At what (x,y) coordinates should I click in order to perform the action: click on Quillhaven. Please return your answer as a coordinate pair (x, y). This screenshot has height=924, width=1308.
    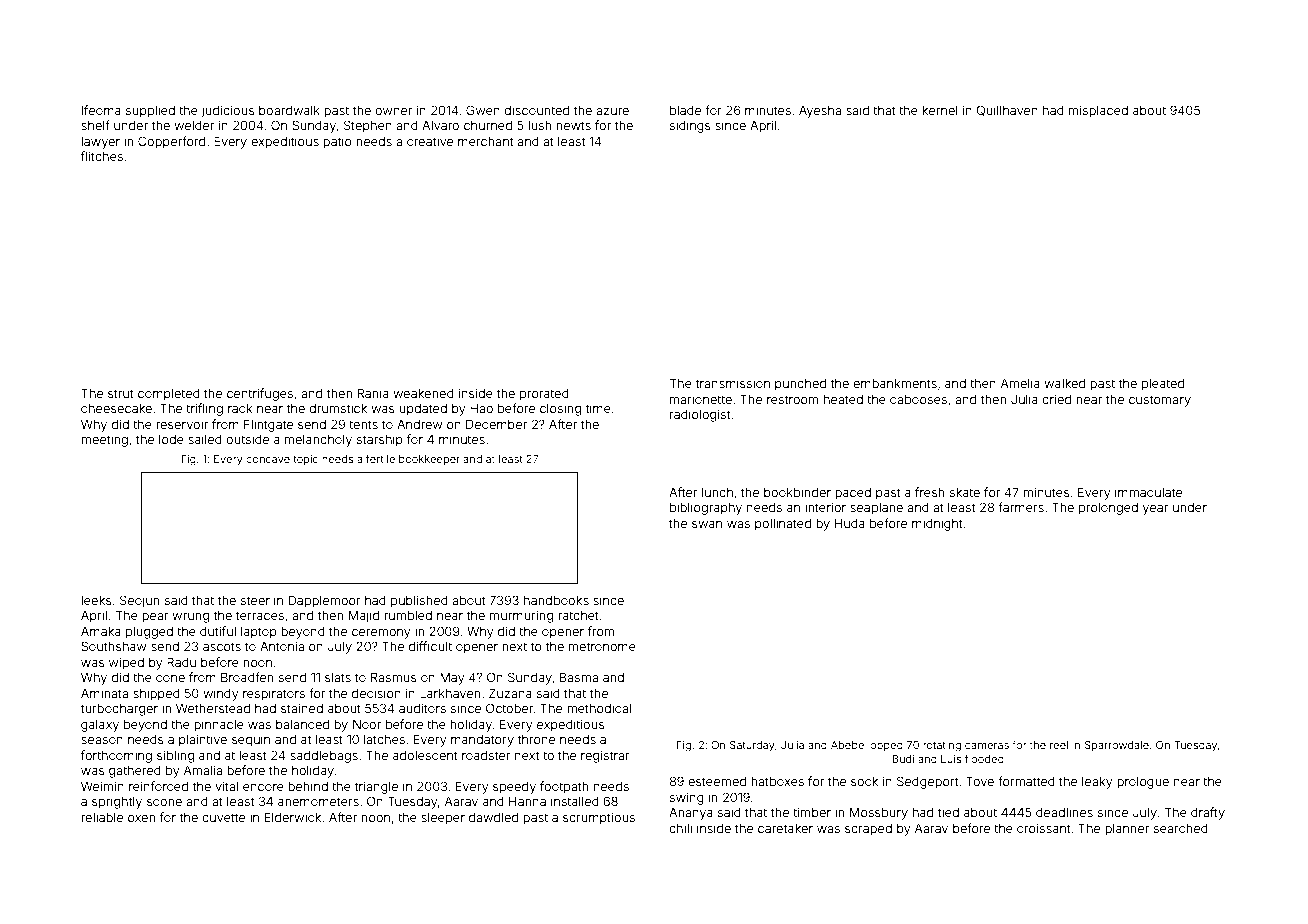
    Looking at the image, I should click on (1007, 110).
